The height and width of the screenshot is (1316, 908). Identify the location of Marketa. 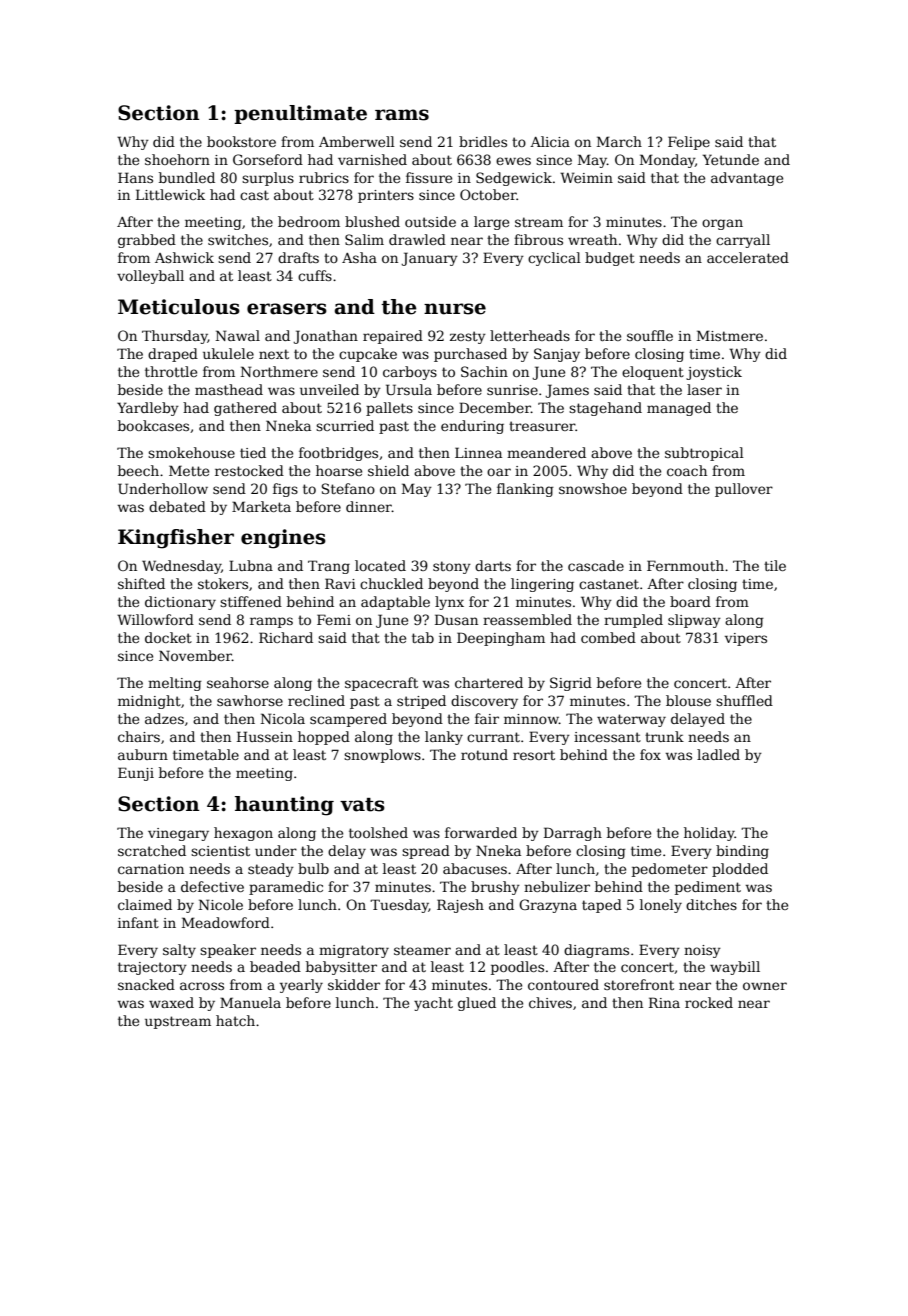
(261, 506).
